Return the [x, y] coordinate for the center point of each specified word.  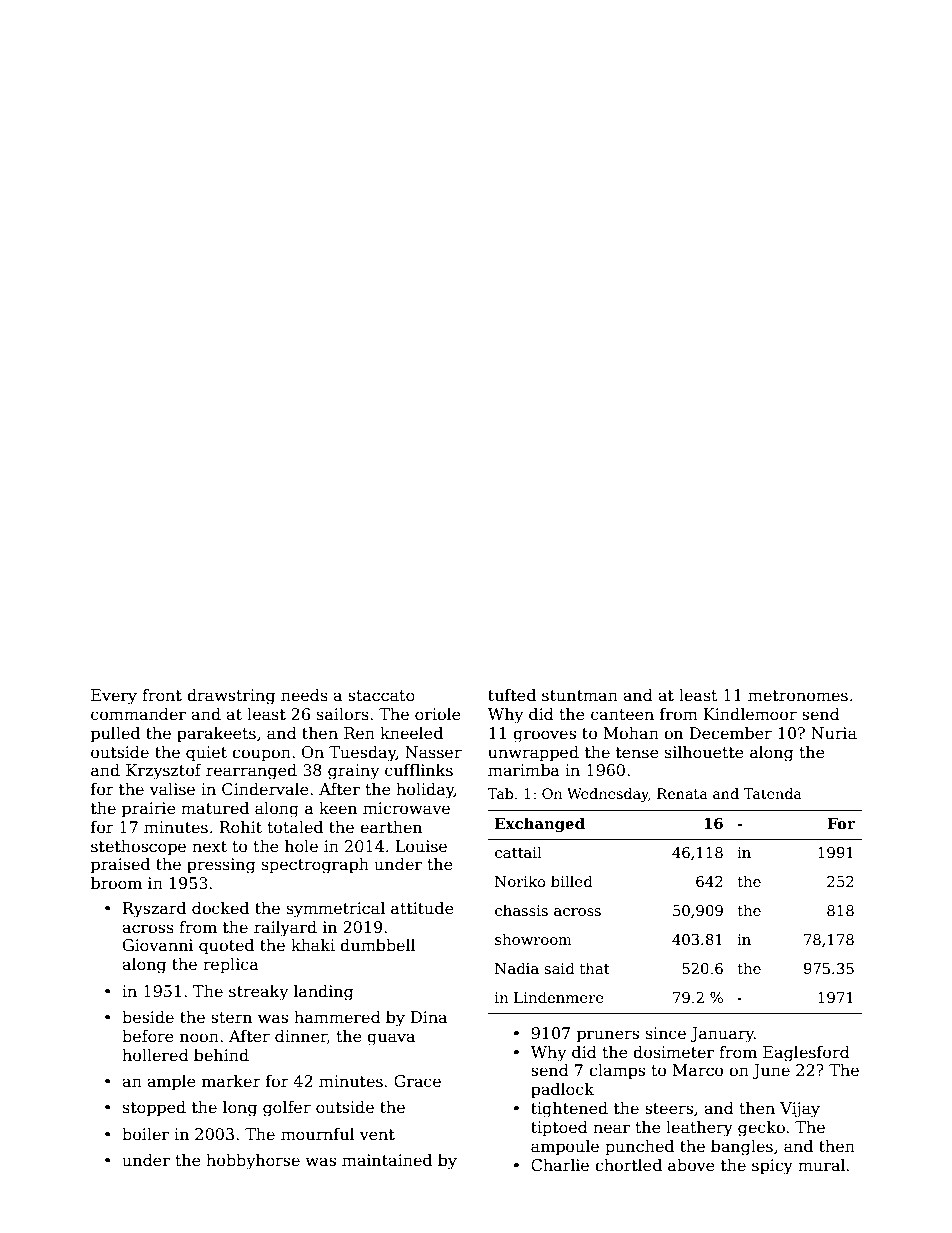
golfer [287, 1108]
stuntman [580, 696]
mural [821, 1164]
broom [116, 883]
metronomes [798, 696]
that [595, 968]
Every [114, 697]
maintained [387, 1160]
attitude [422, 908]
